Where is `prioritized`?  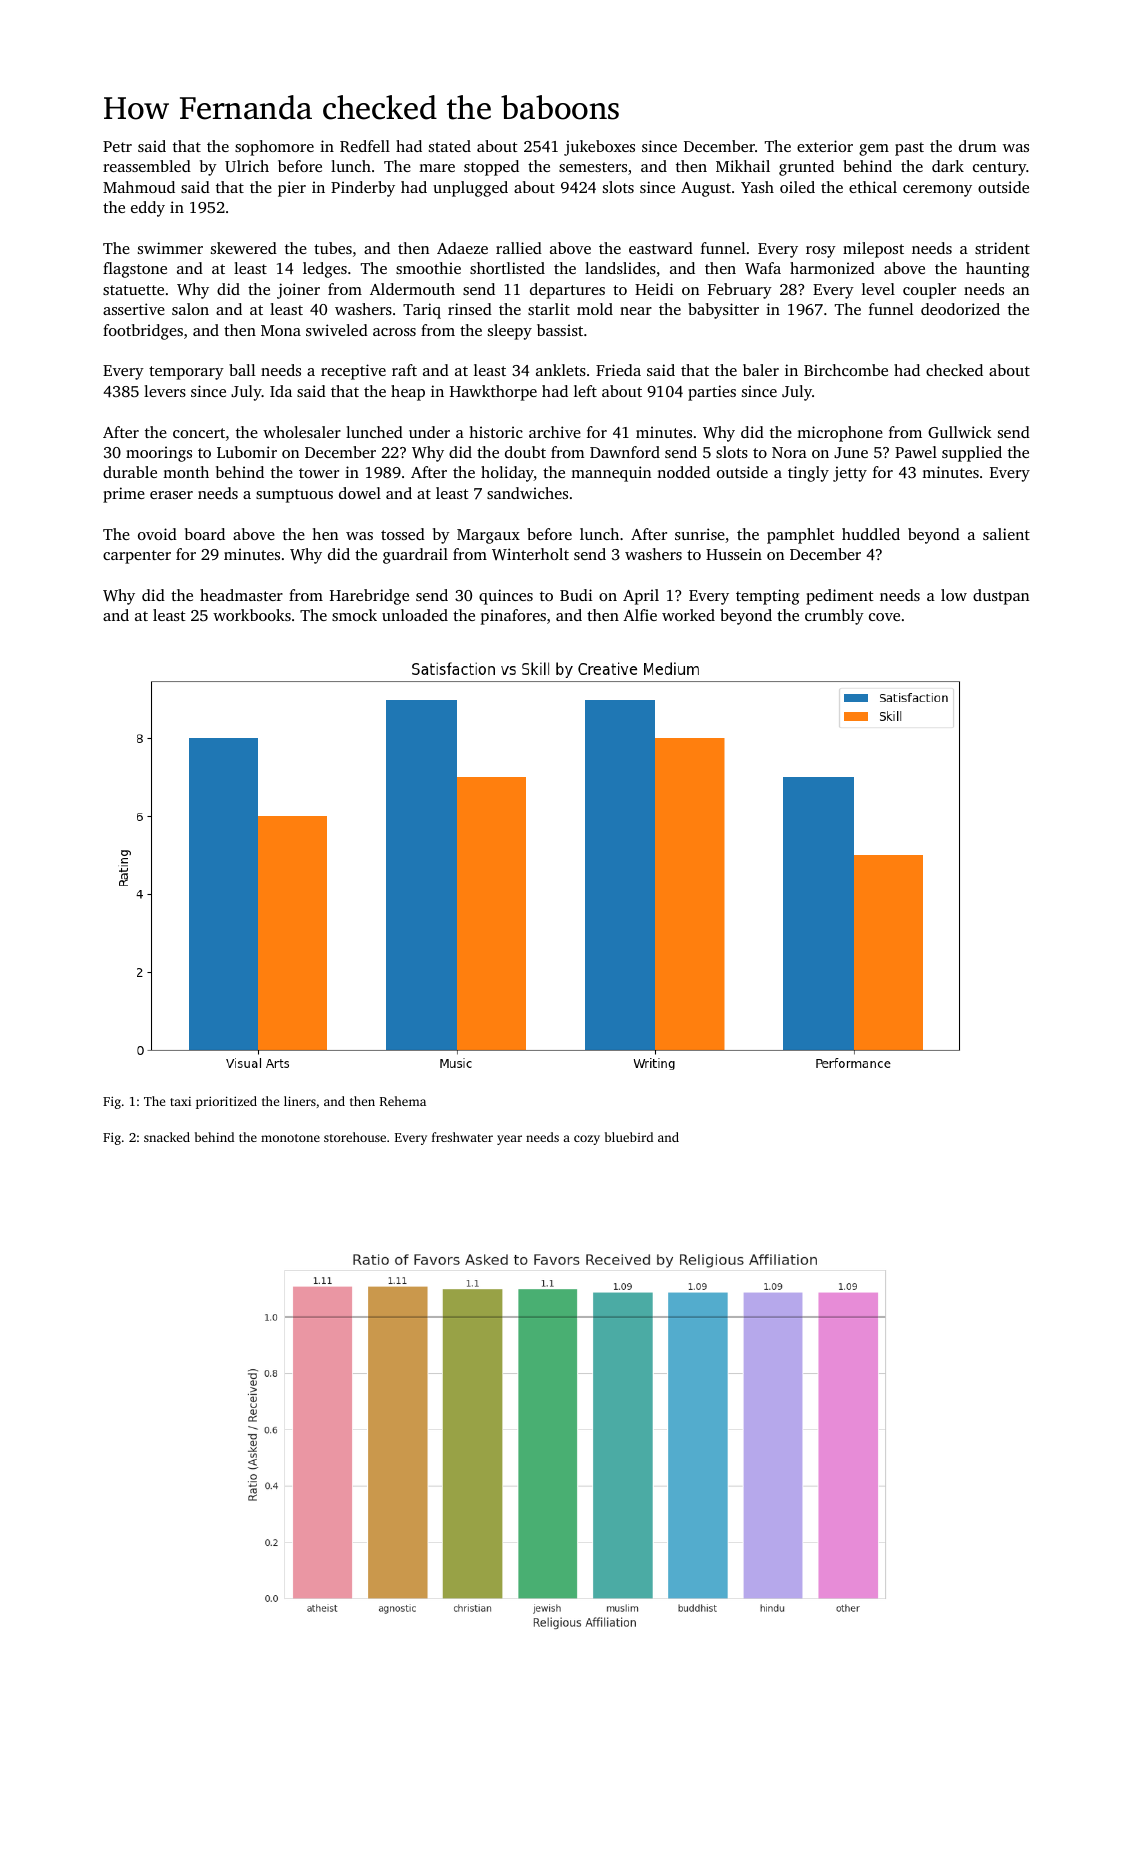
prioritized is located at coordinates (226, 1102).
